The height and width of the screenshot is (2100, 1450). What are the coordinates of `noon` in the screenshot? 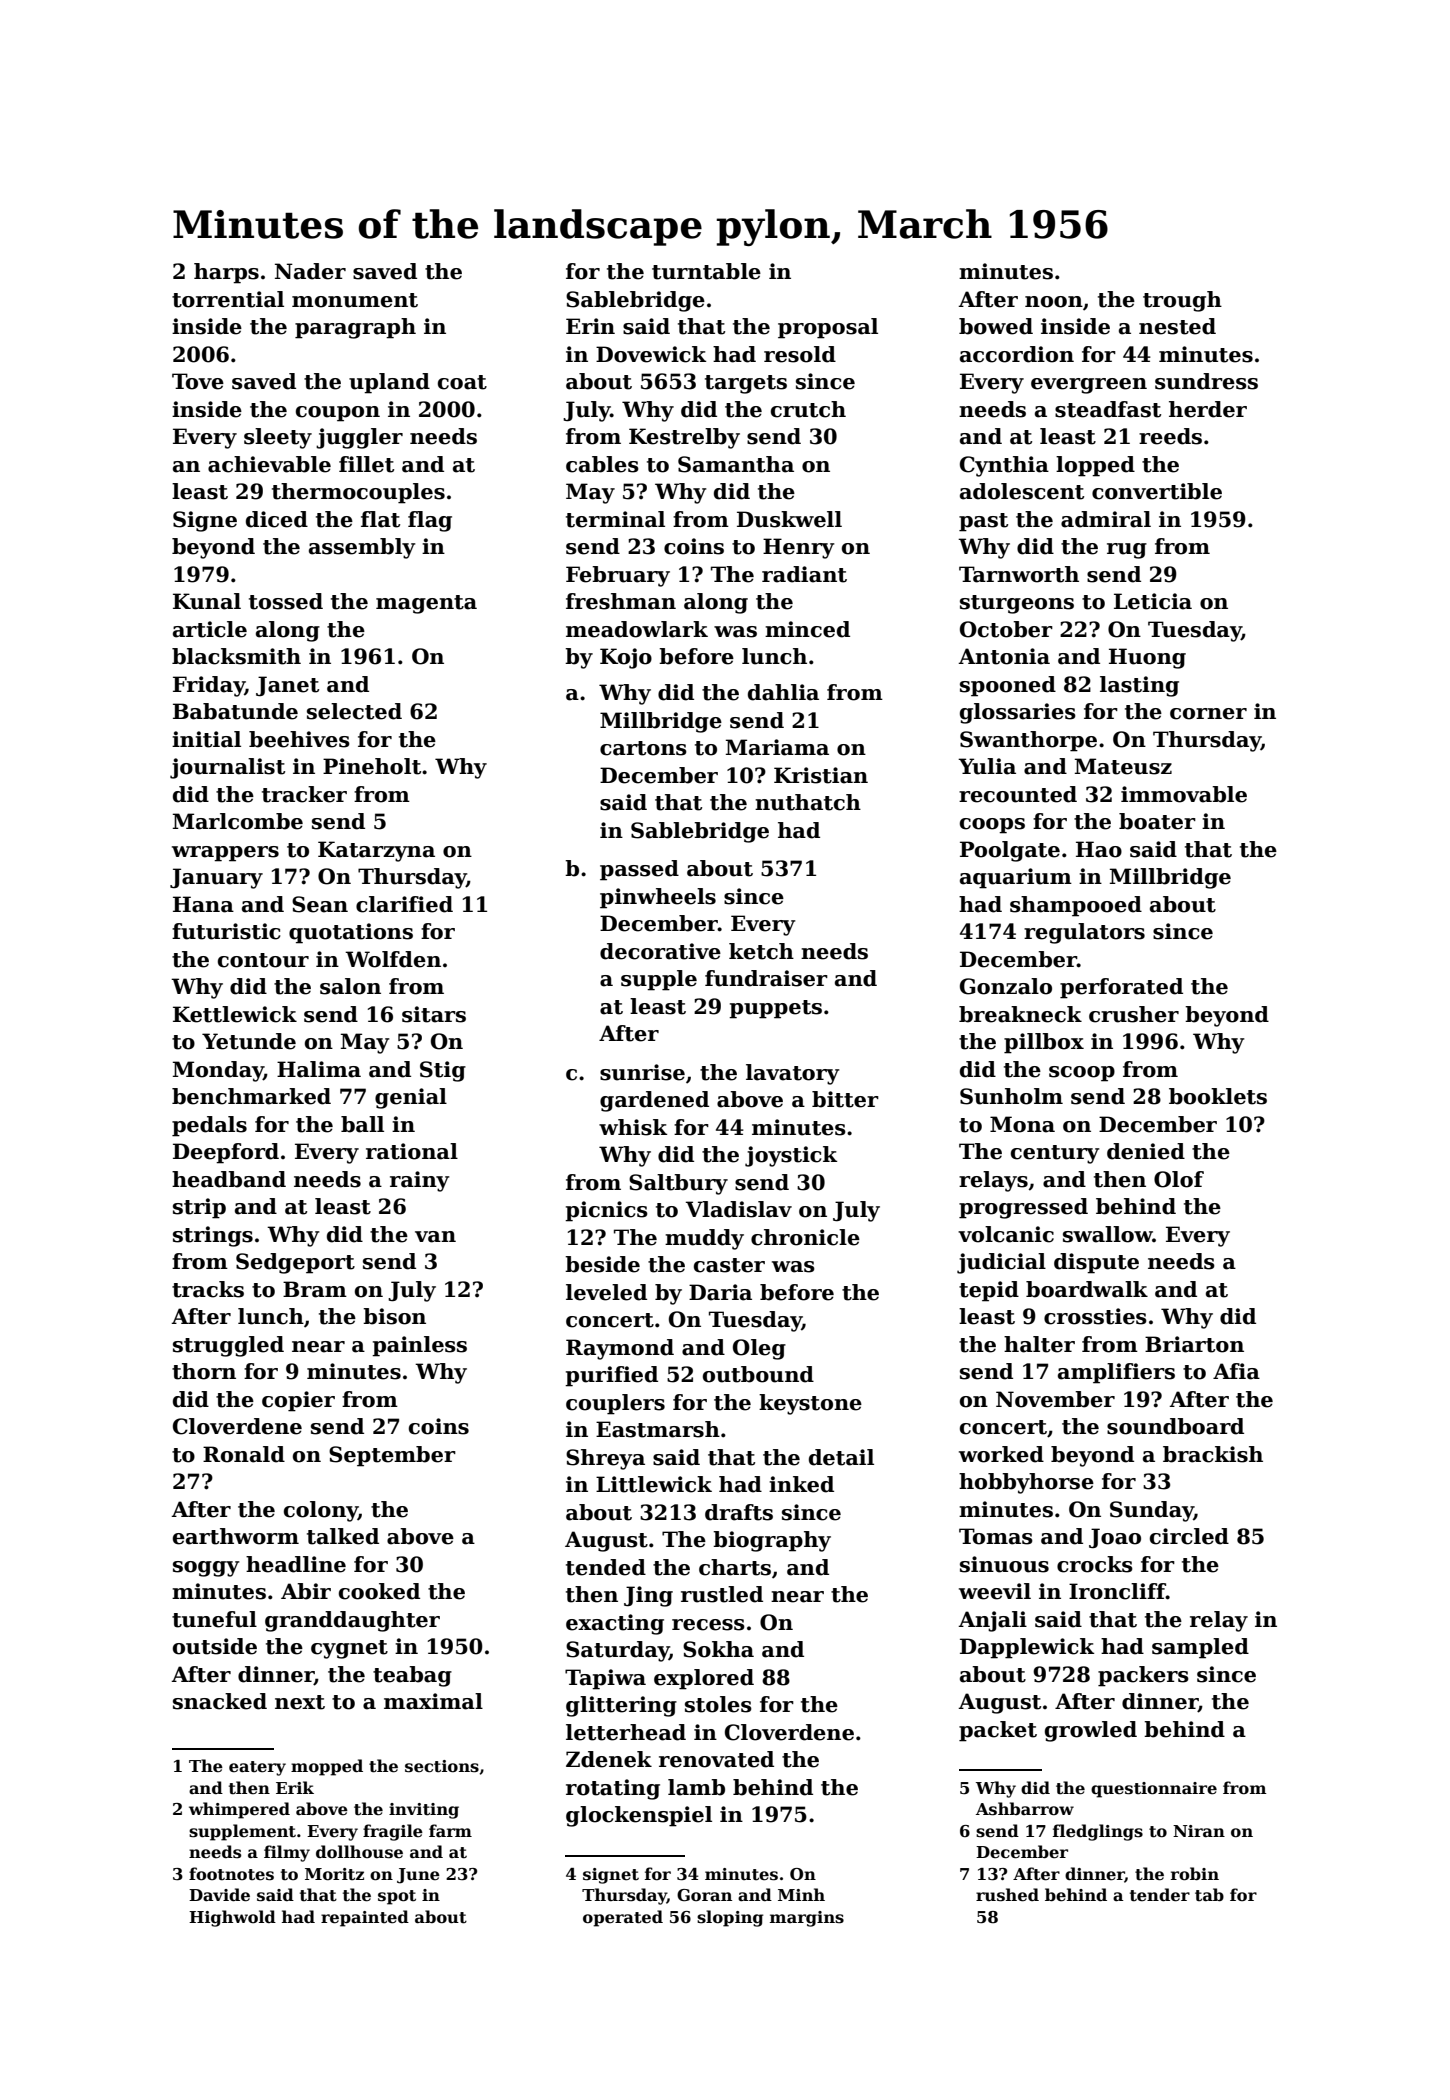 It's located at (1054, 302).
